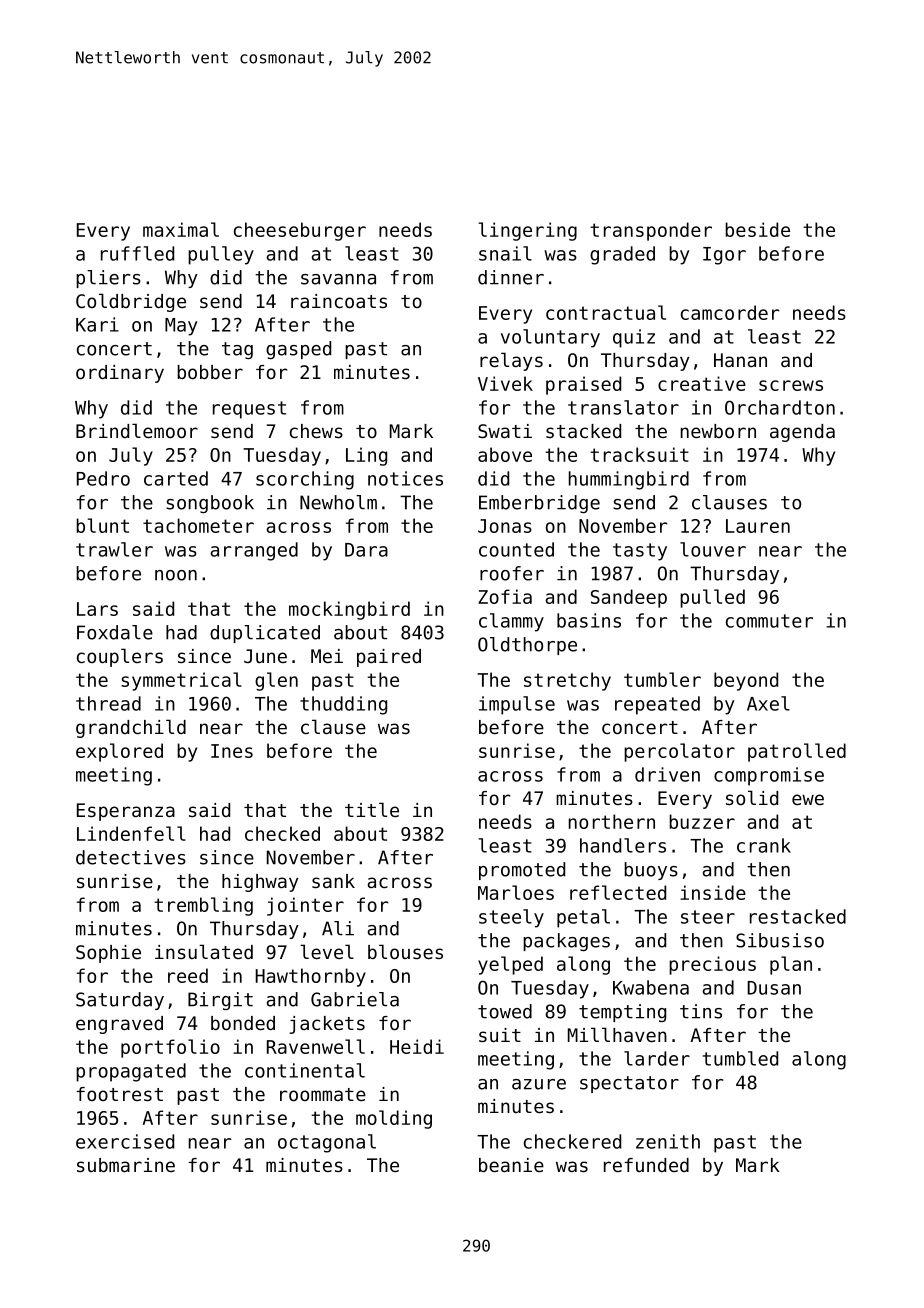 The width and height of the screenshot is (924, 1308). What do you see at coordinates (511, 277) in the screenshot?
I see `dinner` at bounding box center [511, 277].
